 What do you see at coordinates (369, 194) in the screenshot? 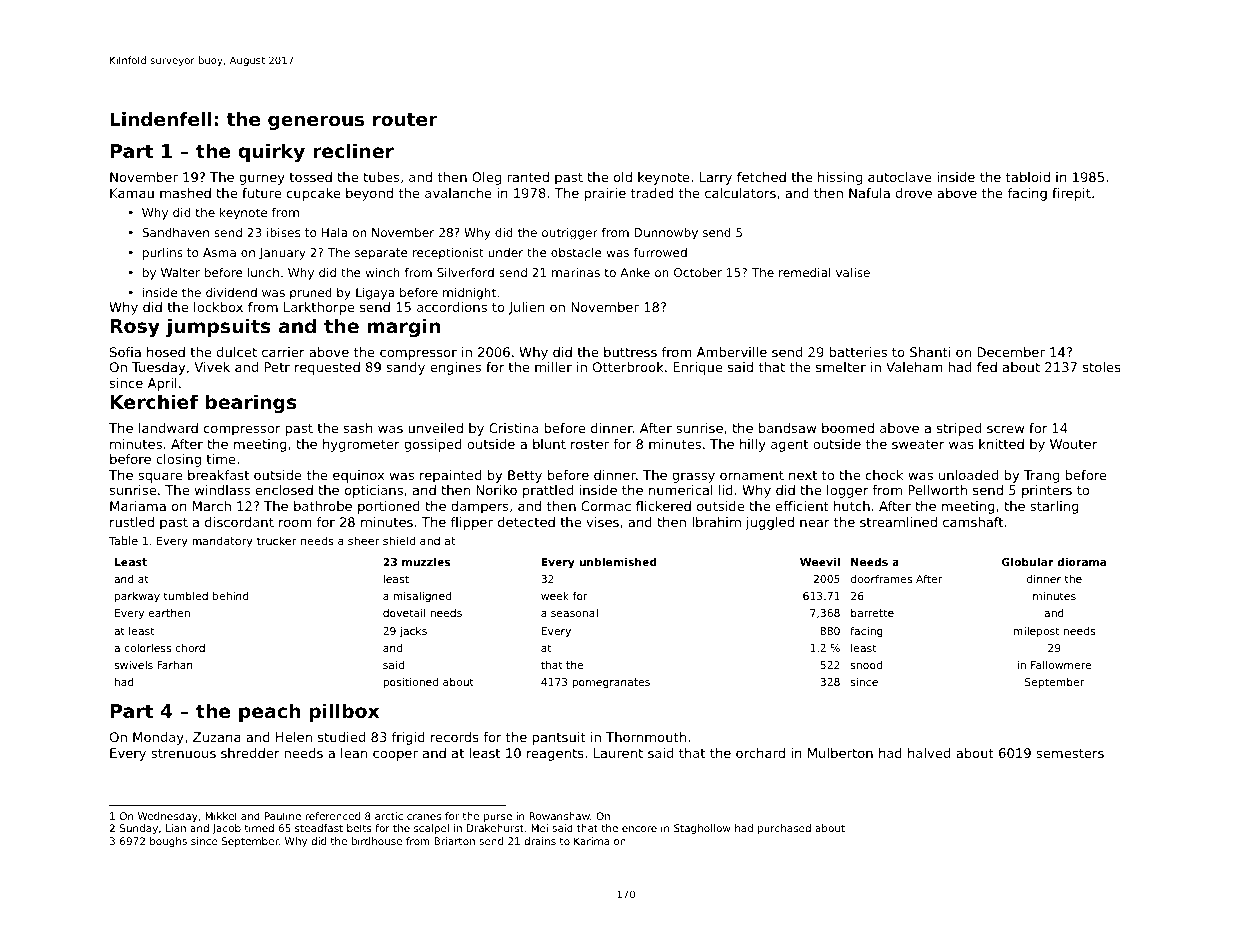
I see `beyond` at bounding box center [369, 194].
